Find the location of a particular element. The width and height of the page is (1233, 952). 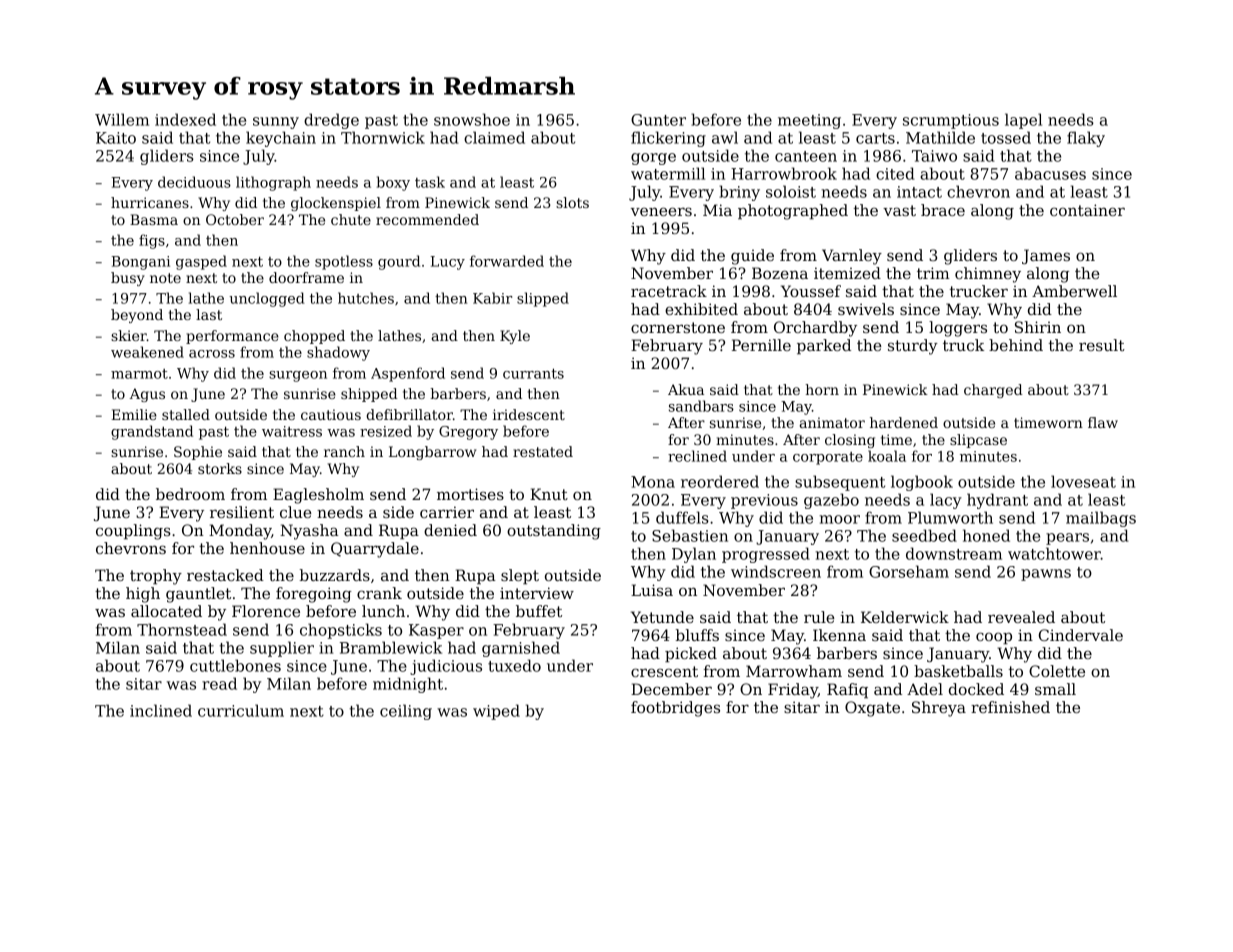

pawns is located at coordinates (1046, 575).
